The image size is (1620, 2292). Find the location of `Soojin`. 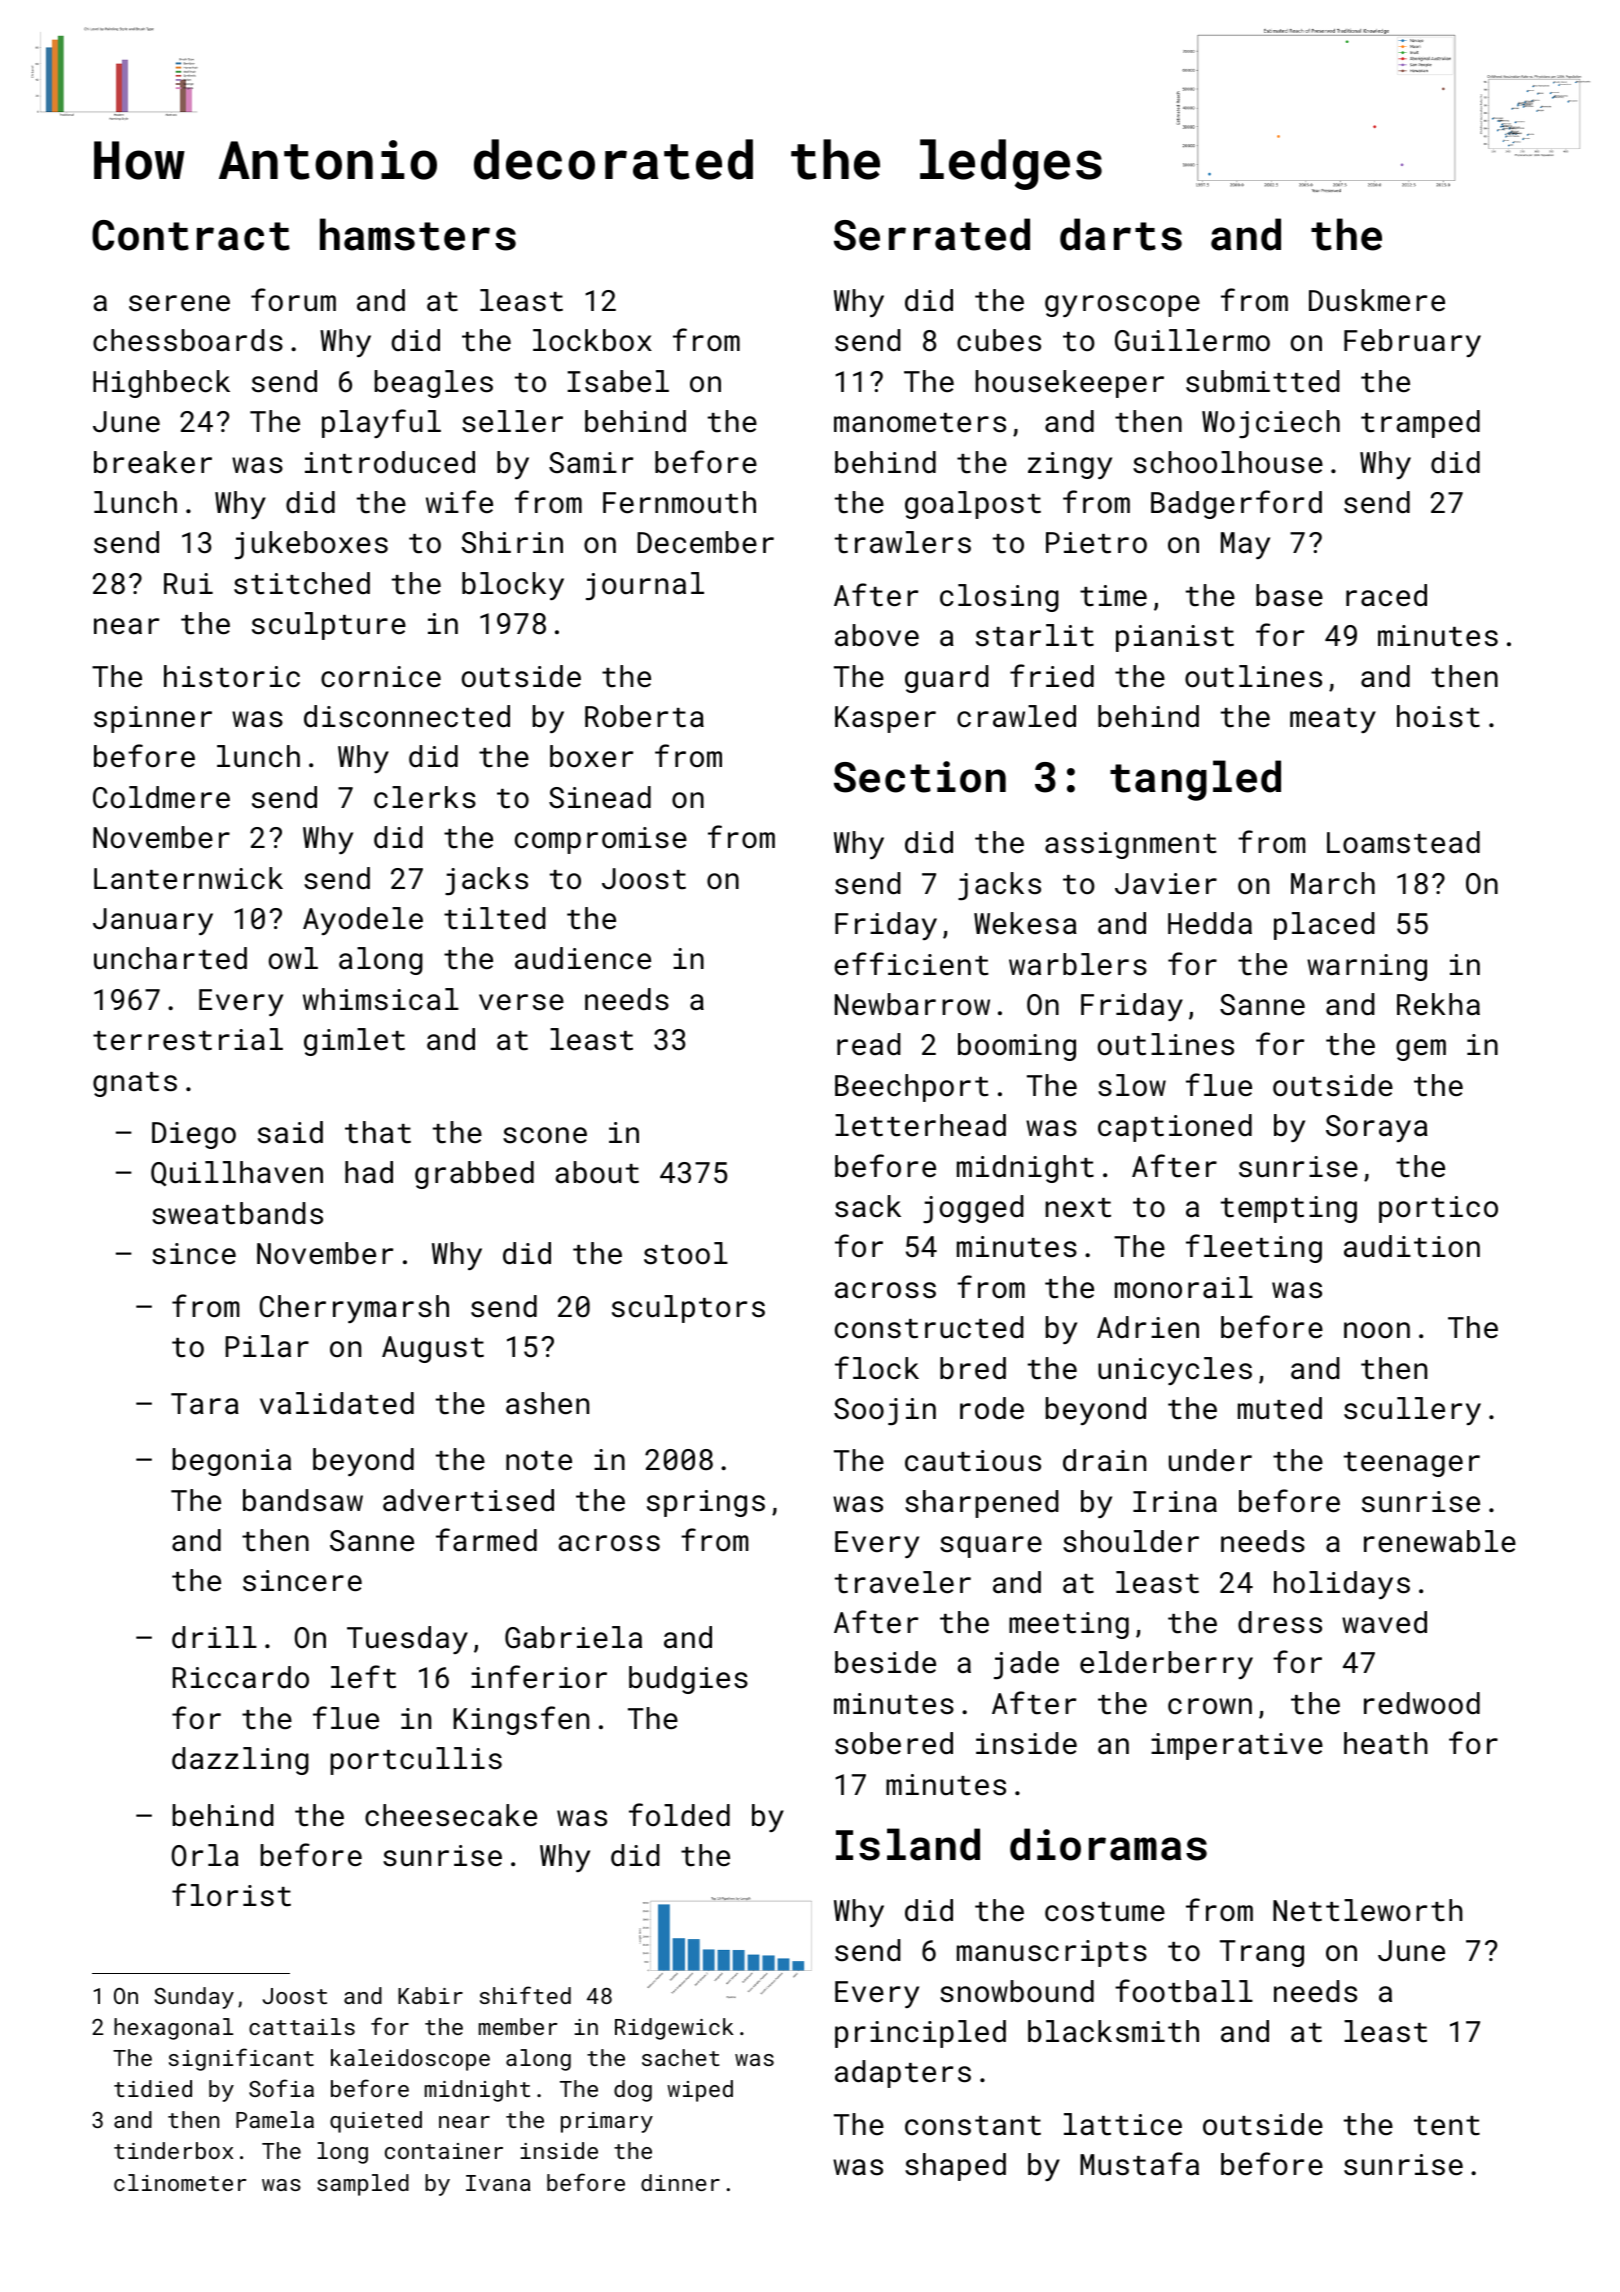

Soojin is located at coordinates (885, 1411).
